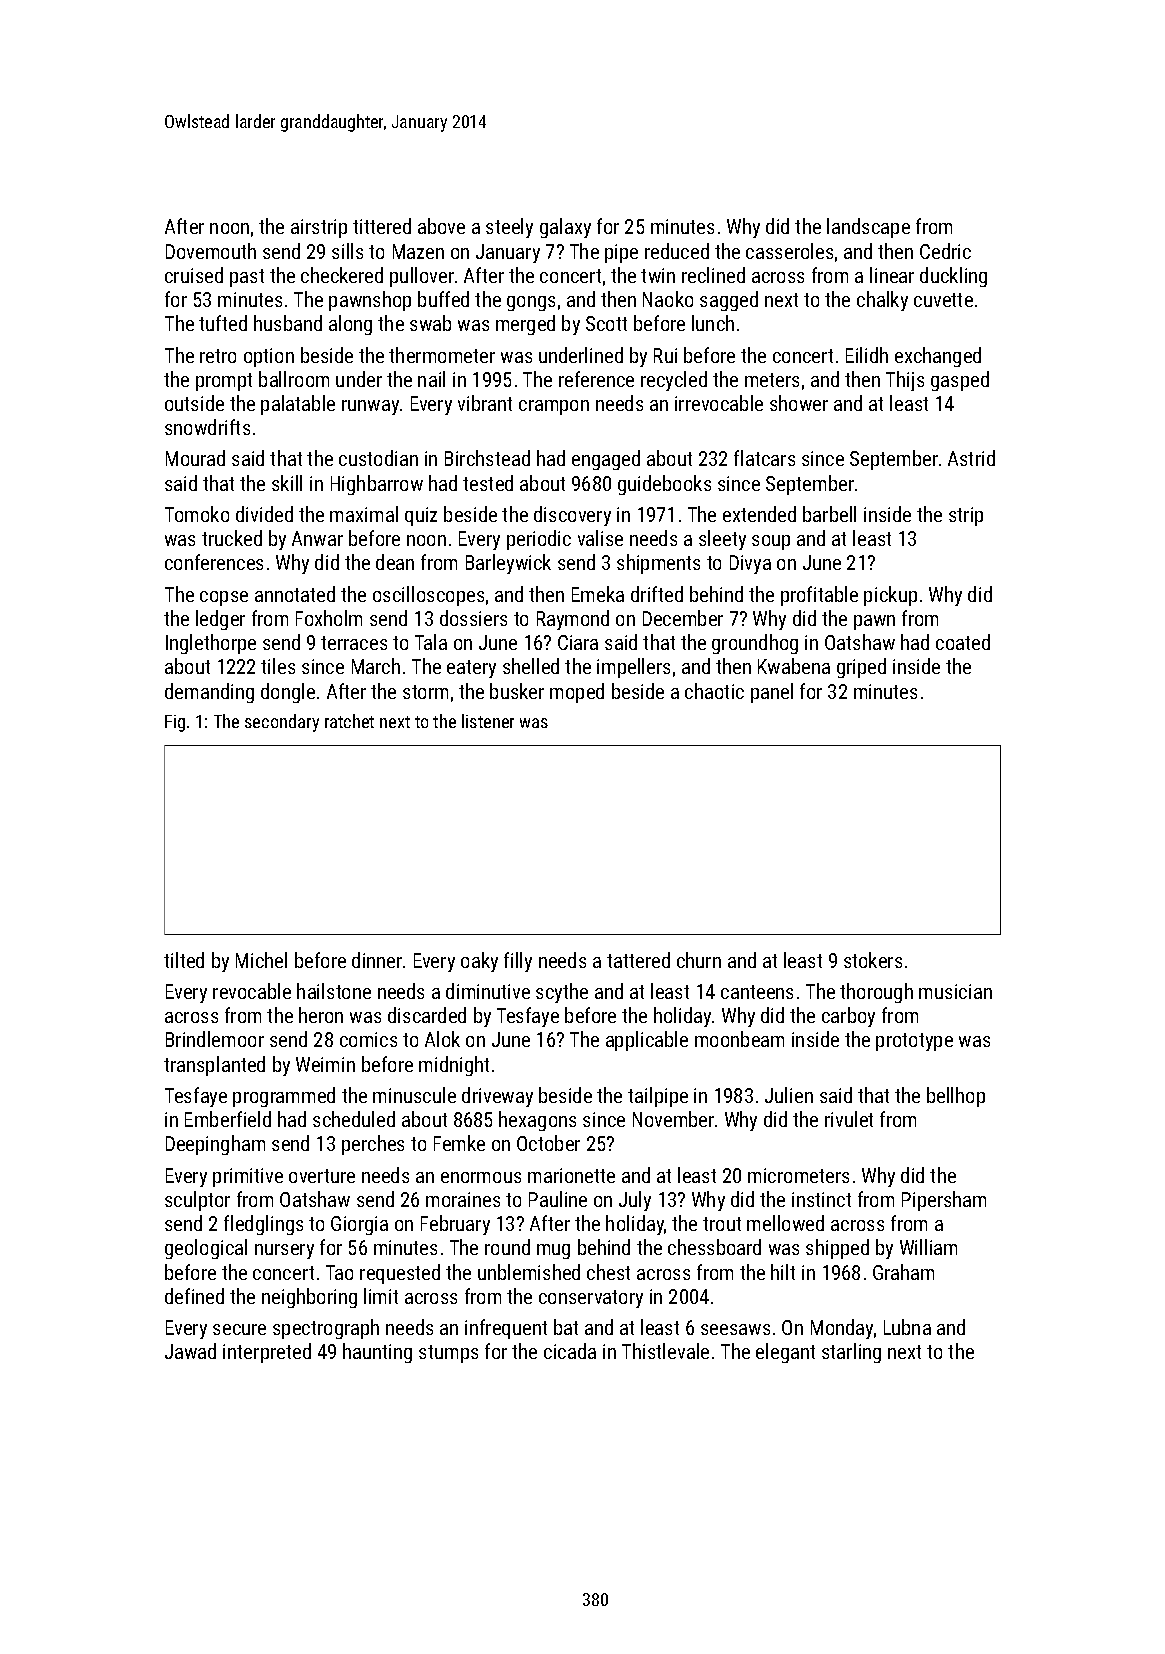 This image has width=1165, height=1654. I want to click on tilted, so click(184, 960).
